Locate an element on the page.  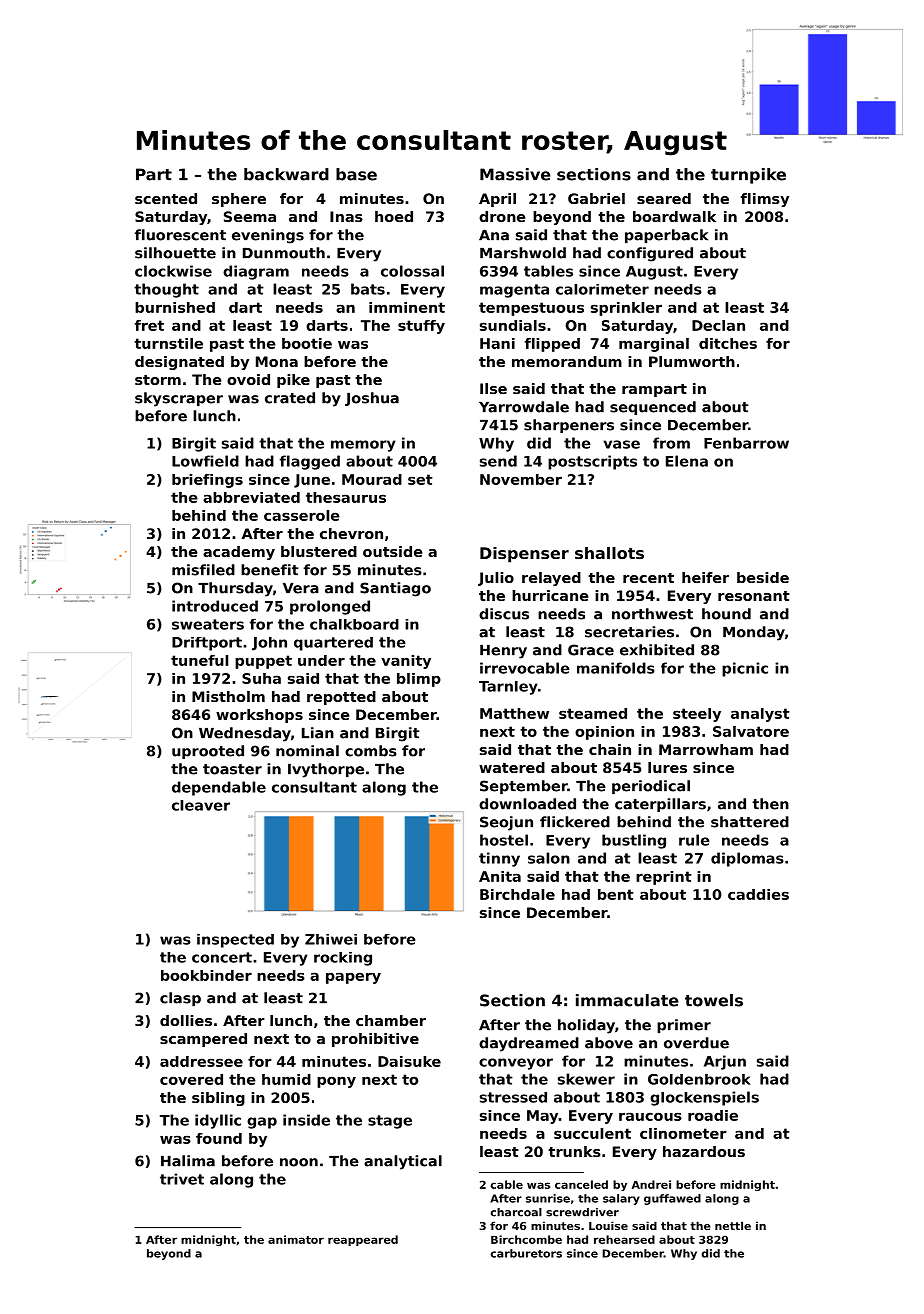
marginal is located at coordinates (654, 345).
